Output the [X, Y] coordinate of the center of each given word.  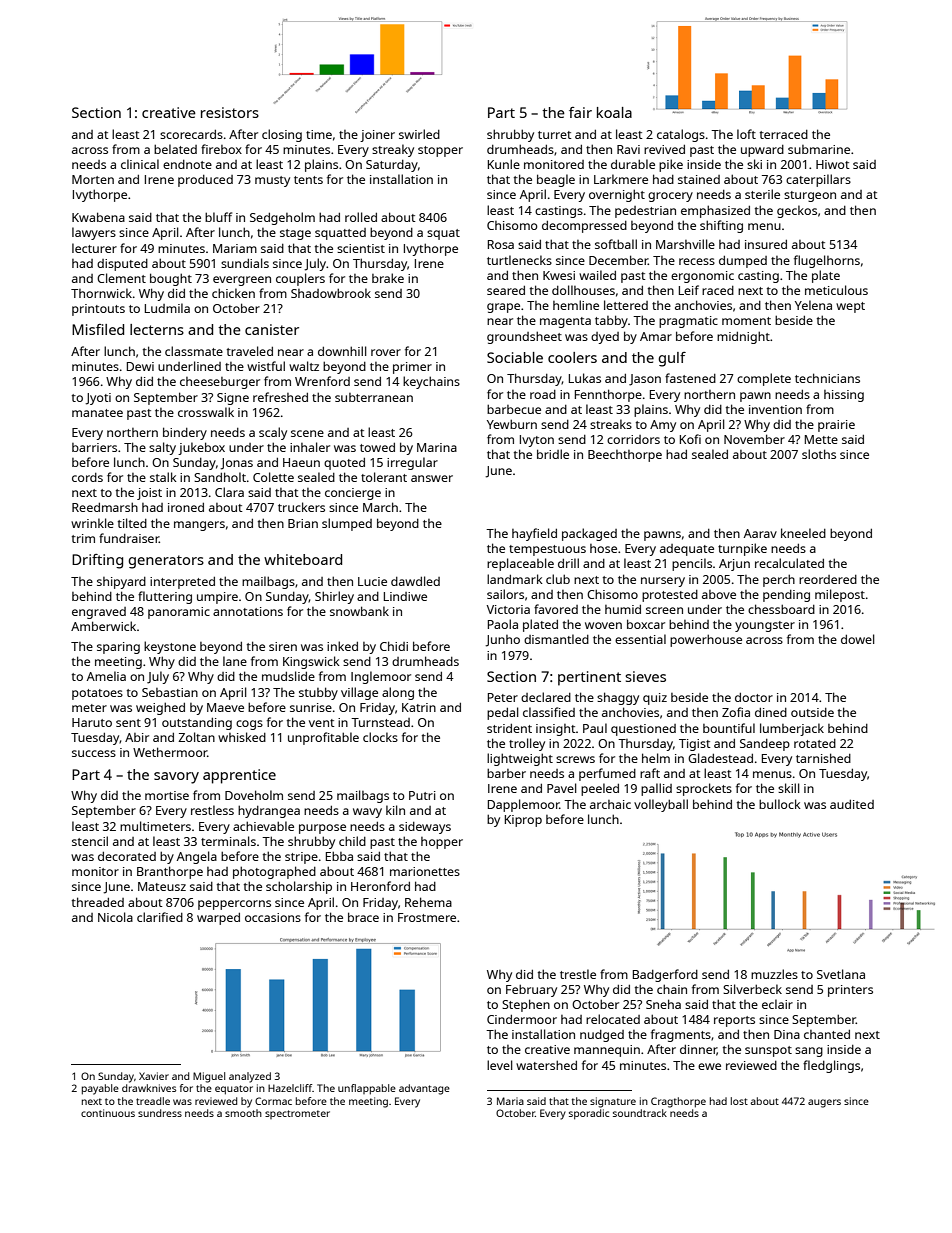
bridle [553, 454]
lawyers [94, 233]
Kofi [690, 439]
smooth [243, 1113]
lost [739, 1101]
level [500, 1065]
